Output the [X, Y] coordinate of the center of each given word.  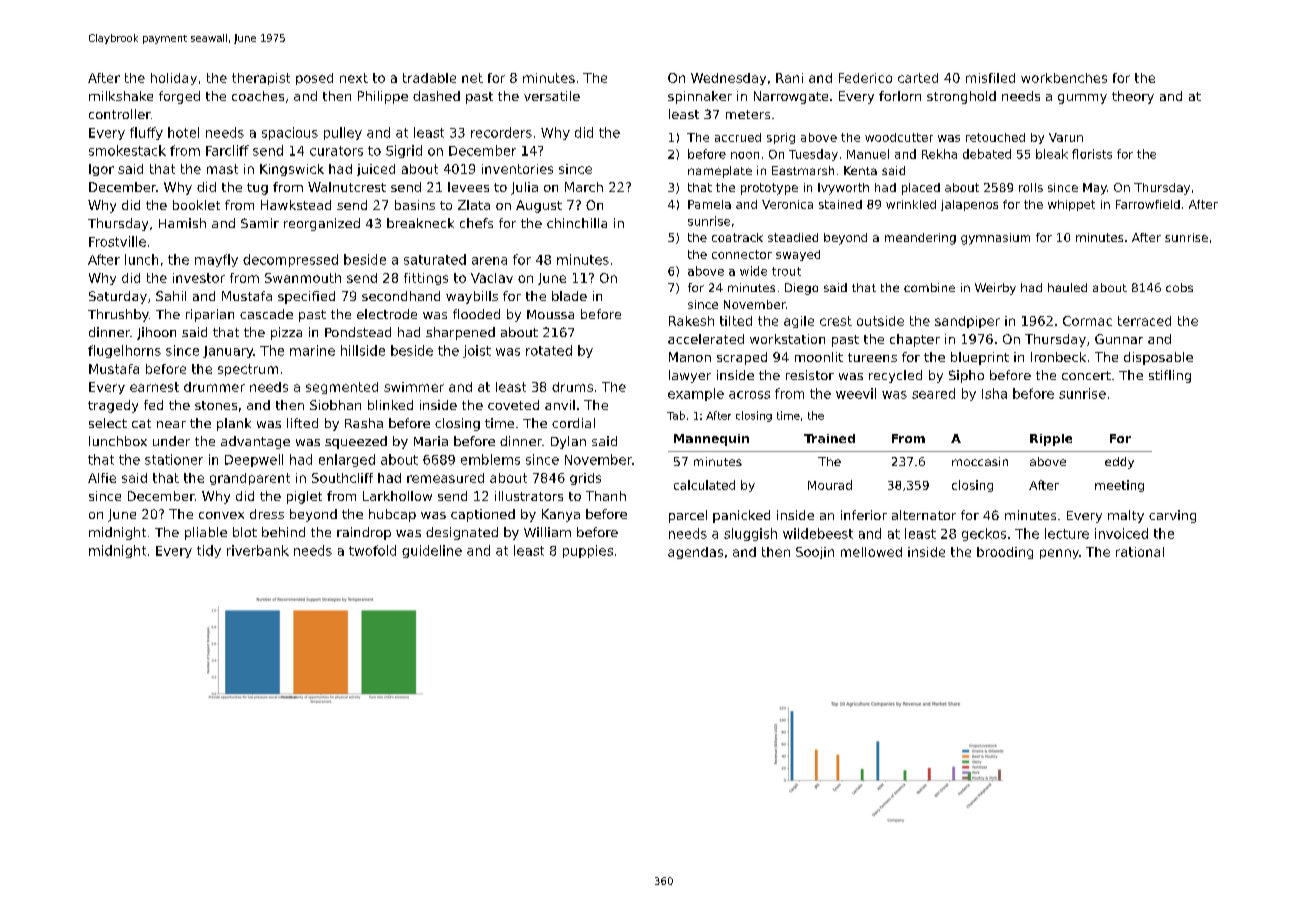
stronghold [961, 97]
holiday [174, 79]
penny [1059, 554]
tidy [209, 551]
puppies [588, 551]
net [472, 78]
